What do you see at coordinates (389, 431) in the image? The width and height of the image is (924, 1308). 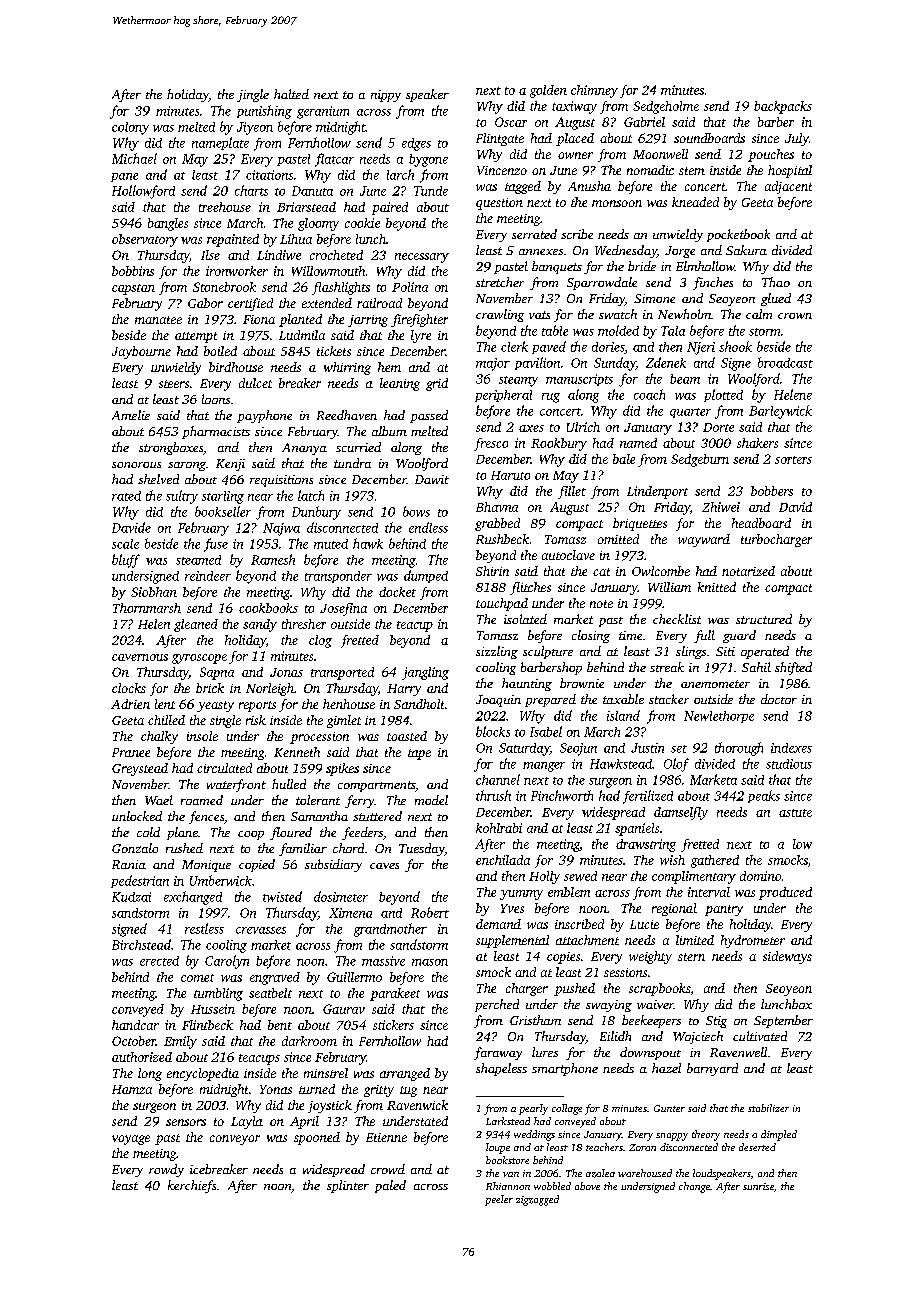 I see `album` at bounding box center [389, 431].
